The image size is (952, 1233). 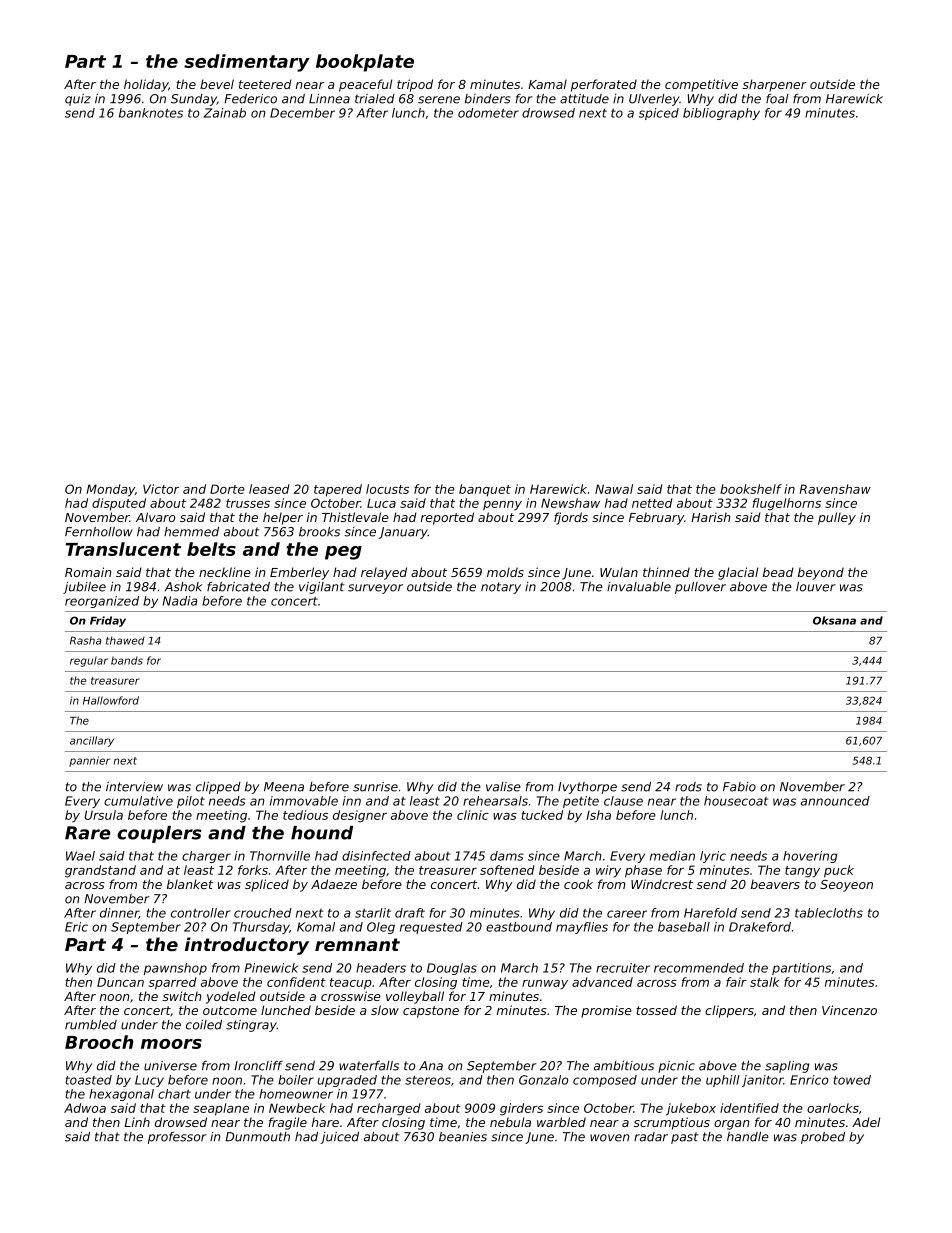 I want to click on probed, so click(x=823, y=1138).
